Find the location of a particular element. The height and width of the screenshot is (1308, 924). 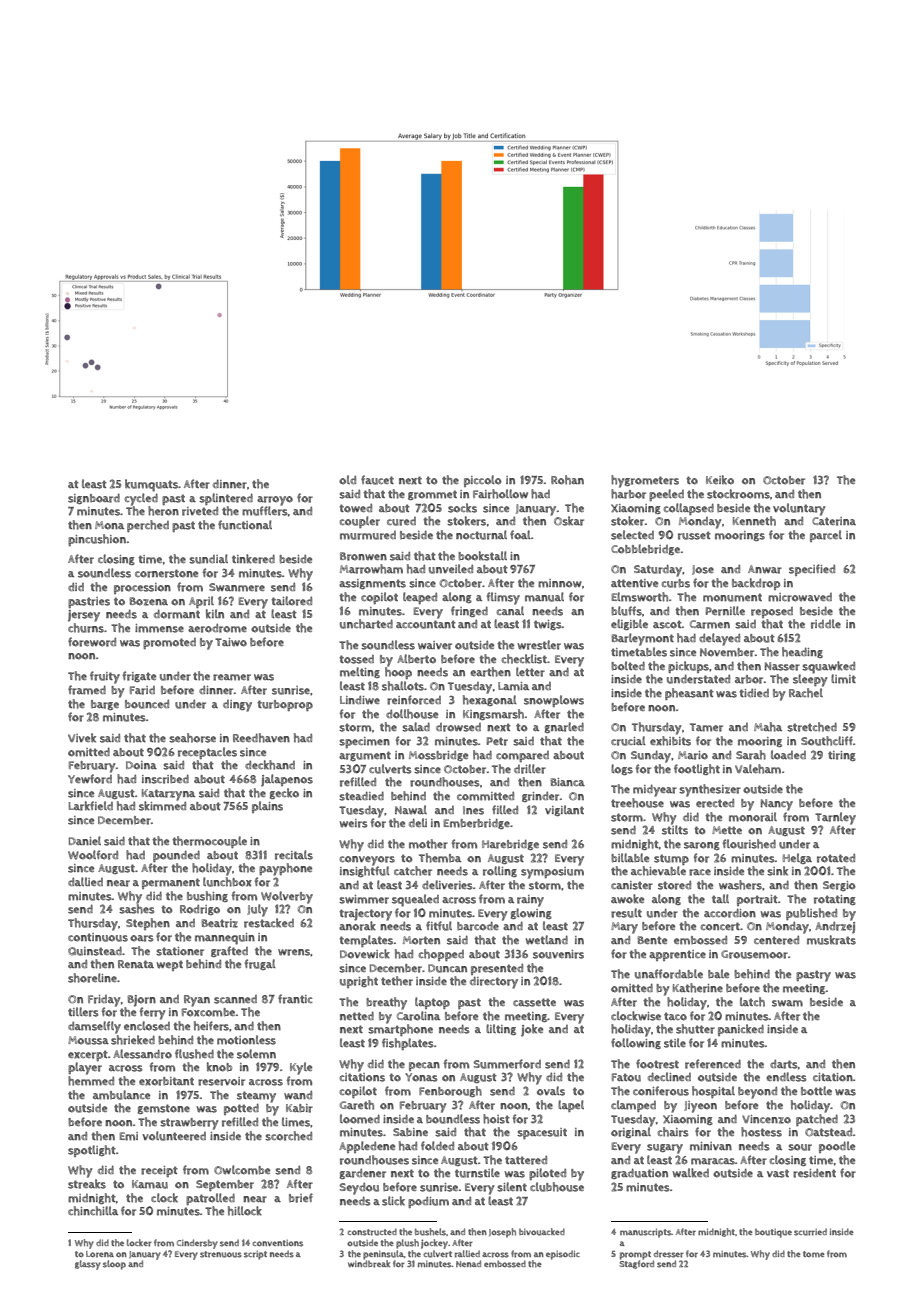

jockey is located at coordinates (434, 1244).
